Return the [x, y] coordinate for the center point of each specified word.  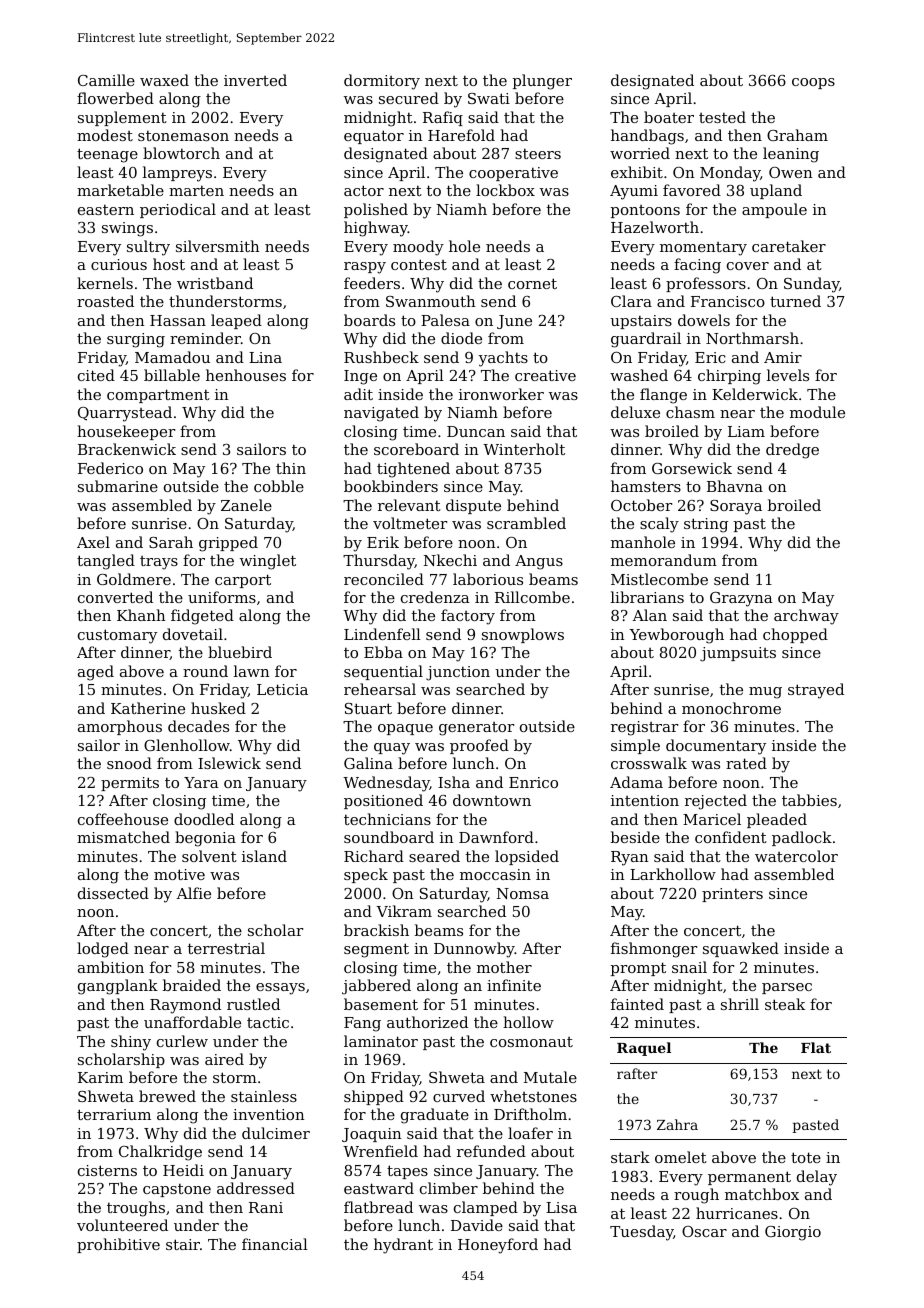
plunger [542, 82]
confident [731, 837]
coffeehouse [123, 819]
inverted [255, 80]
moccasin [495, 874]
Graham [797, 135]
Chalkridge [160, 1153]
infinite [514, 985]
